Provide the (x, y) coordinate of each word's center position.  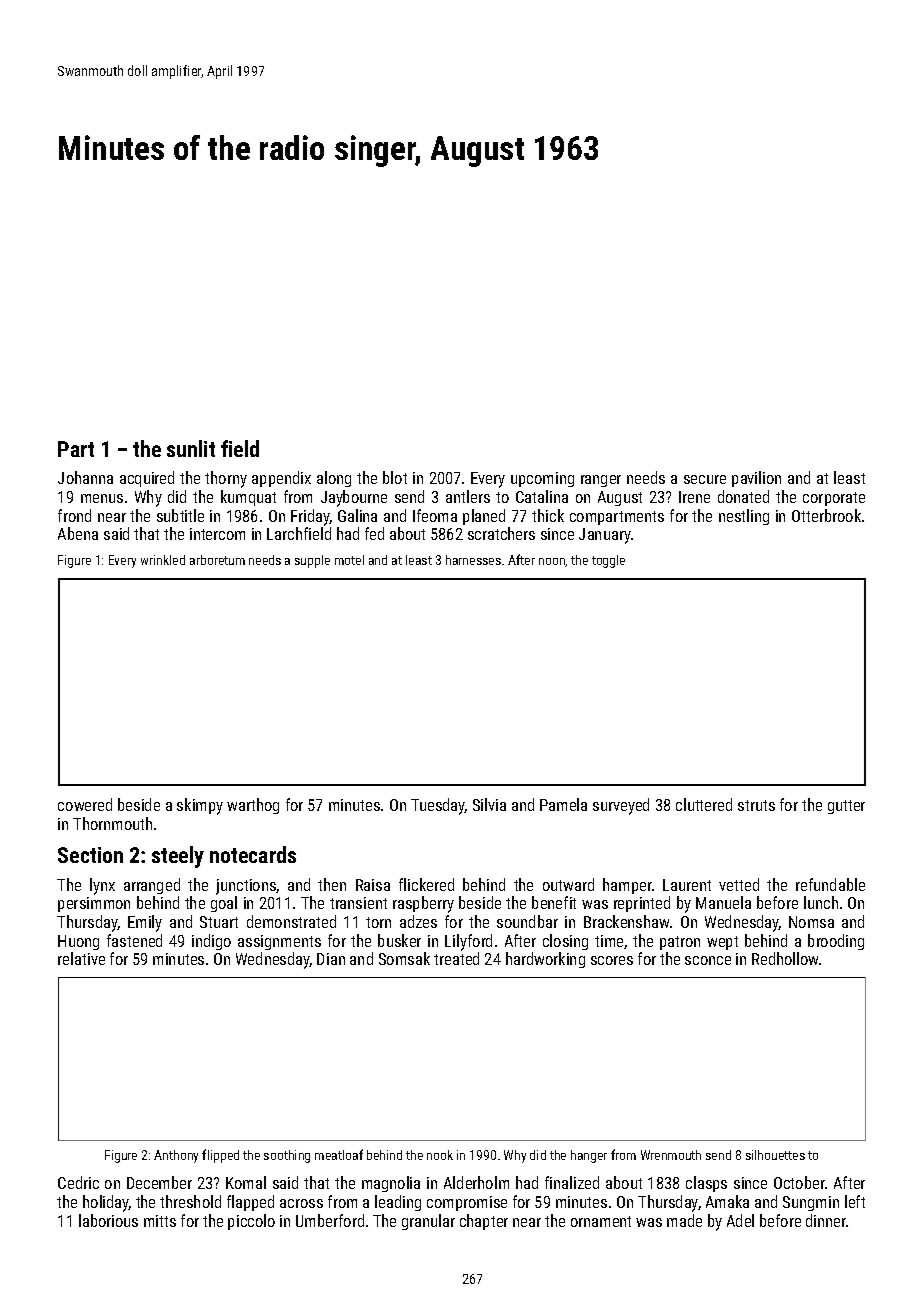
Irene (694, 497)
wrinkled (163, 560)
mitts (160, 1221)
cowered (85, 804)
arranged (152, 886)
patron (680, 943)
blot (395, 477)
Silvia (489, 804)
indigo (211, 942)
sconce (708, 960)
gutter (846, 807)
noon (552, 561)
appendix (281, 479)
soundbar (527, 921)
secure (705, 479)
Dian (331, 959)
